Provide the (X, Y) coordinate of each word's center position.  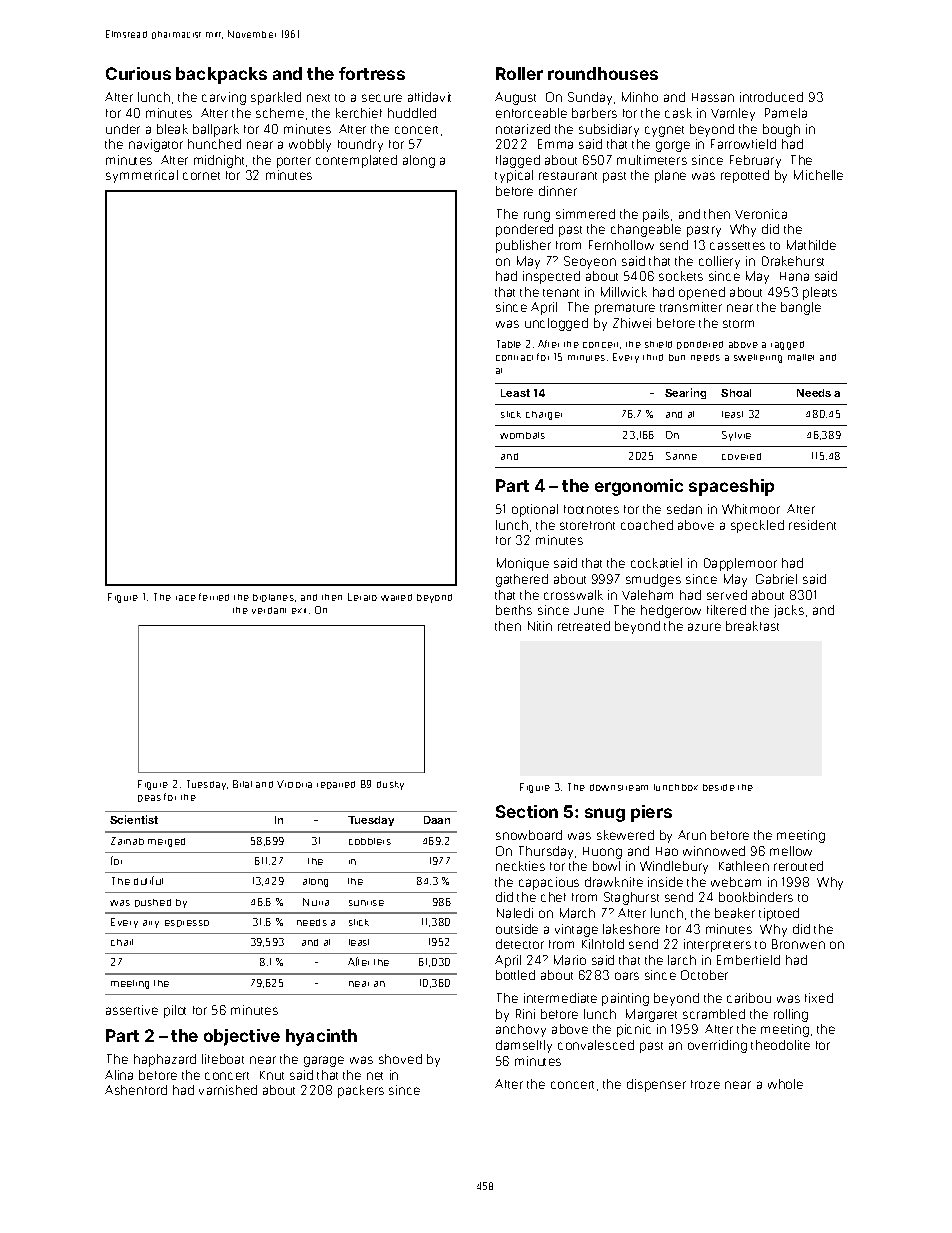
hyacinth (321, 1037)
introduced (771, 97)
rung (537, 216)
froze (705, 1084)
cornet (201, 176)
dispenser (656, 1085)
